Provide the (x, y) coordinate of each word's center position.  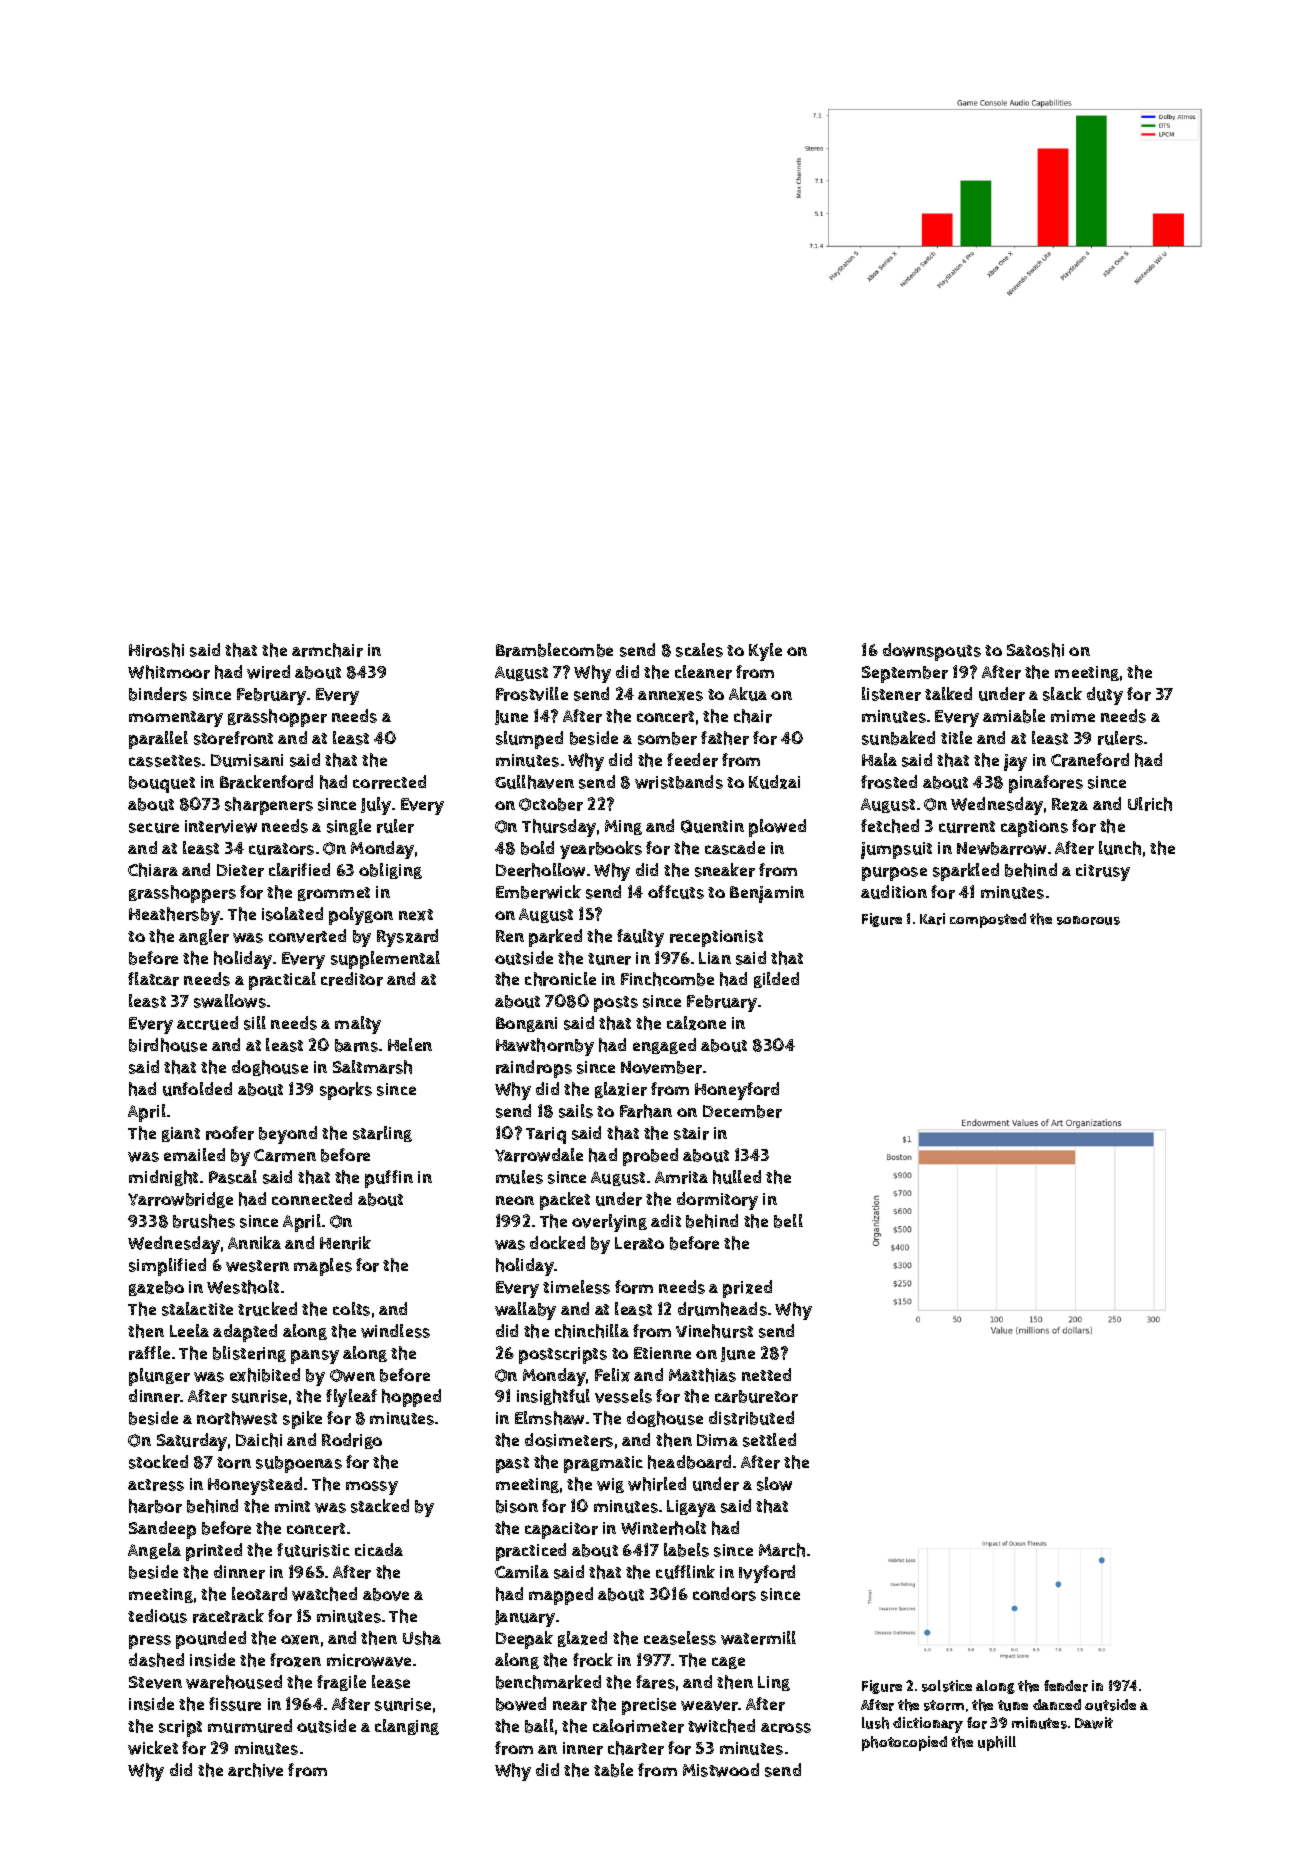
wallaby (525, 1311)
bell (788, 1221)
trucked (267, 1309)
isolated (292, 914)
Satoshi (1035, 650)
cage (728, 1663)
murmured (250, 1726)
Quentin (712, 826)
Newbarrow (1001, 848)
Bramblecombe (554, 650)
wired (268, 672)
